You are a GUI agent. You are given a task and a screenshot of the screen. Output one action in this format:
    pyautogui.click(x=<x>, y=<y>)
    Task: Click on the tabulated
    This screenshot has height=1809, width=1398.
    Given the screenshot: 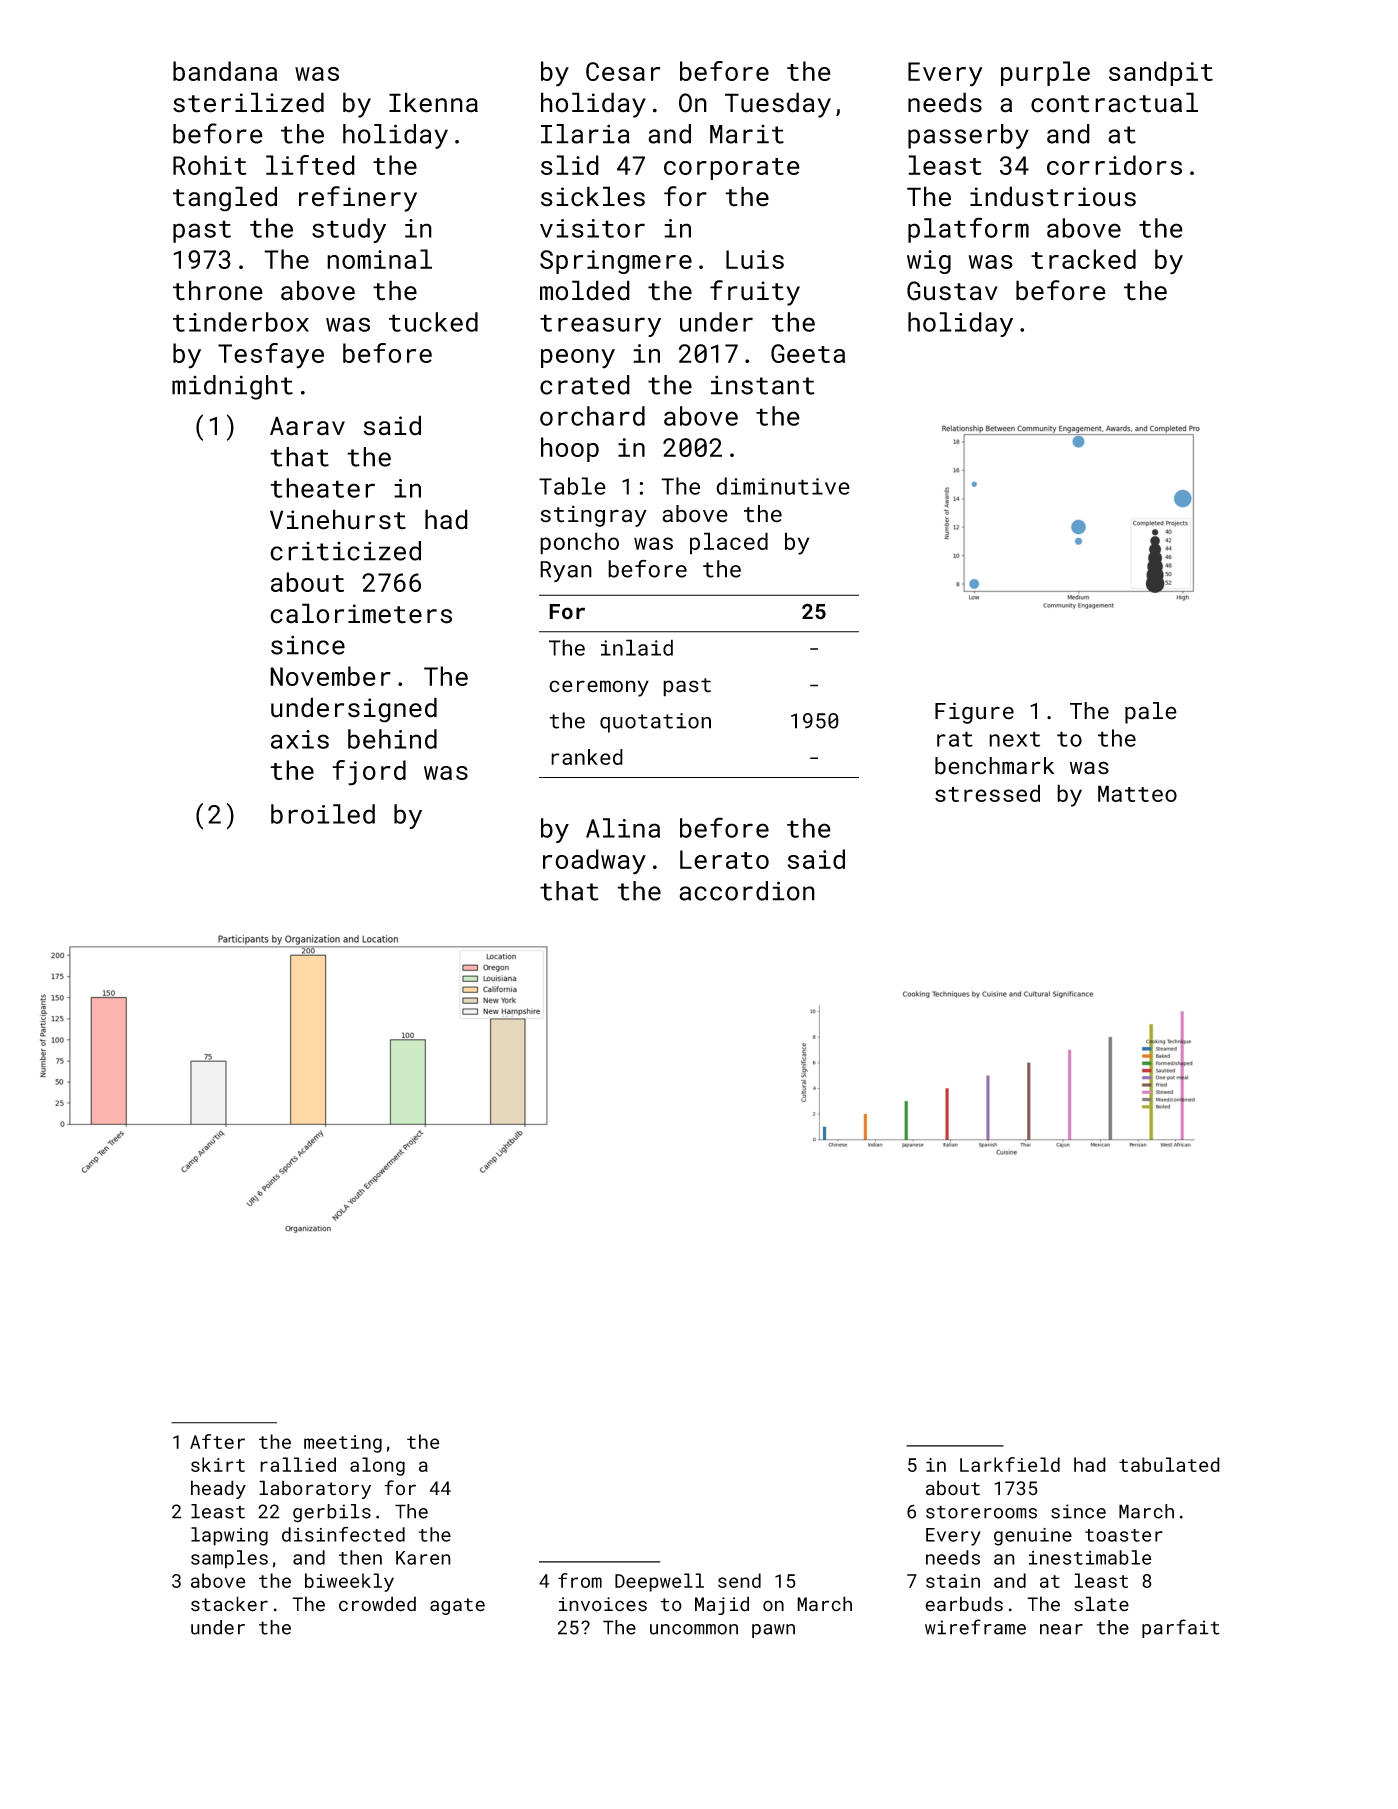 What is the action you would take?
    pyautogui.click(x=1169, y=1464)
